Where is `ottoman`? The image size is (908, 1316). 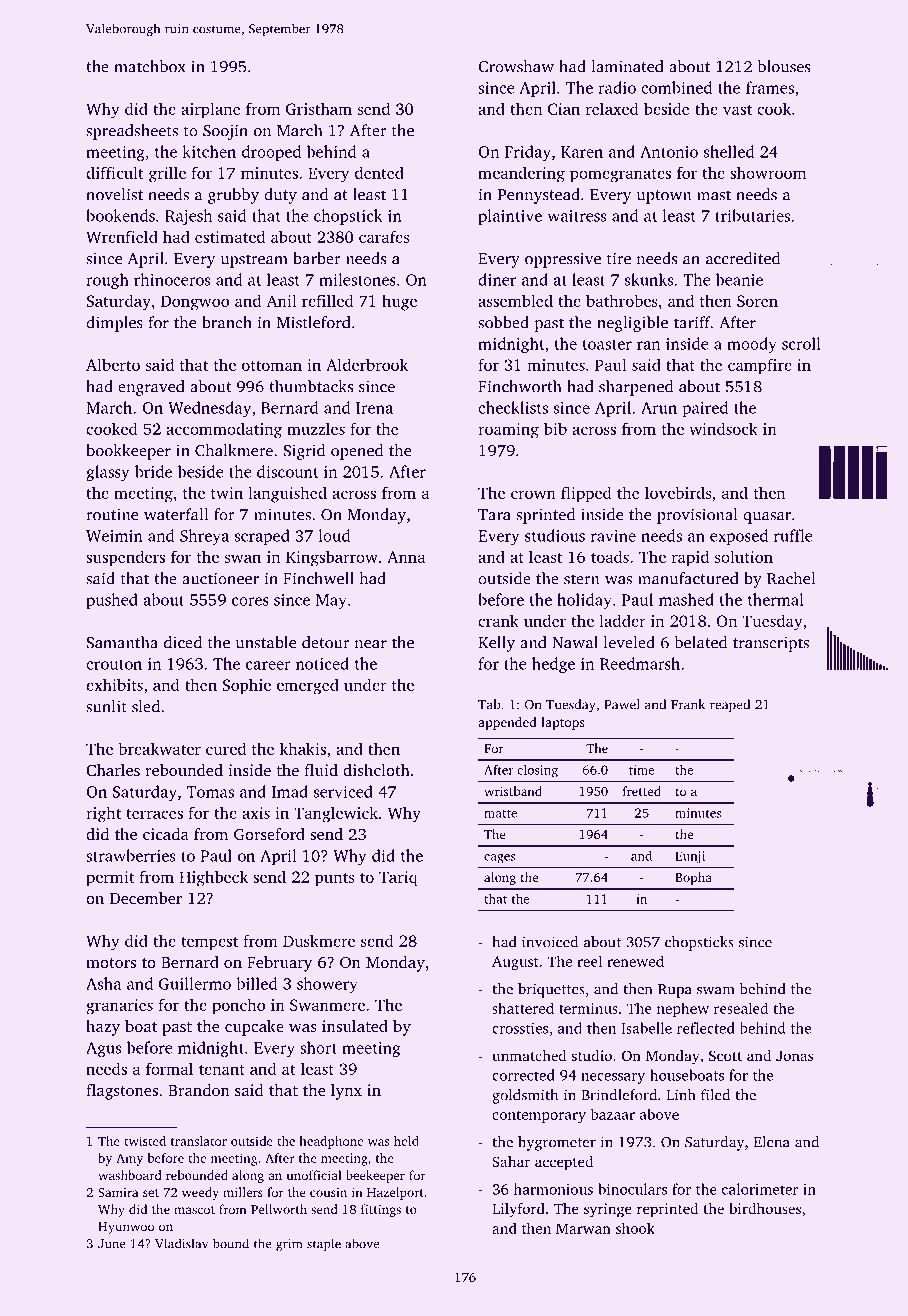
ottoman is located at coordinates (272, 366).
